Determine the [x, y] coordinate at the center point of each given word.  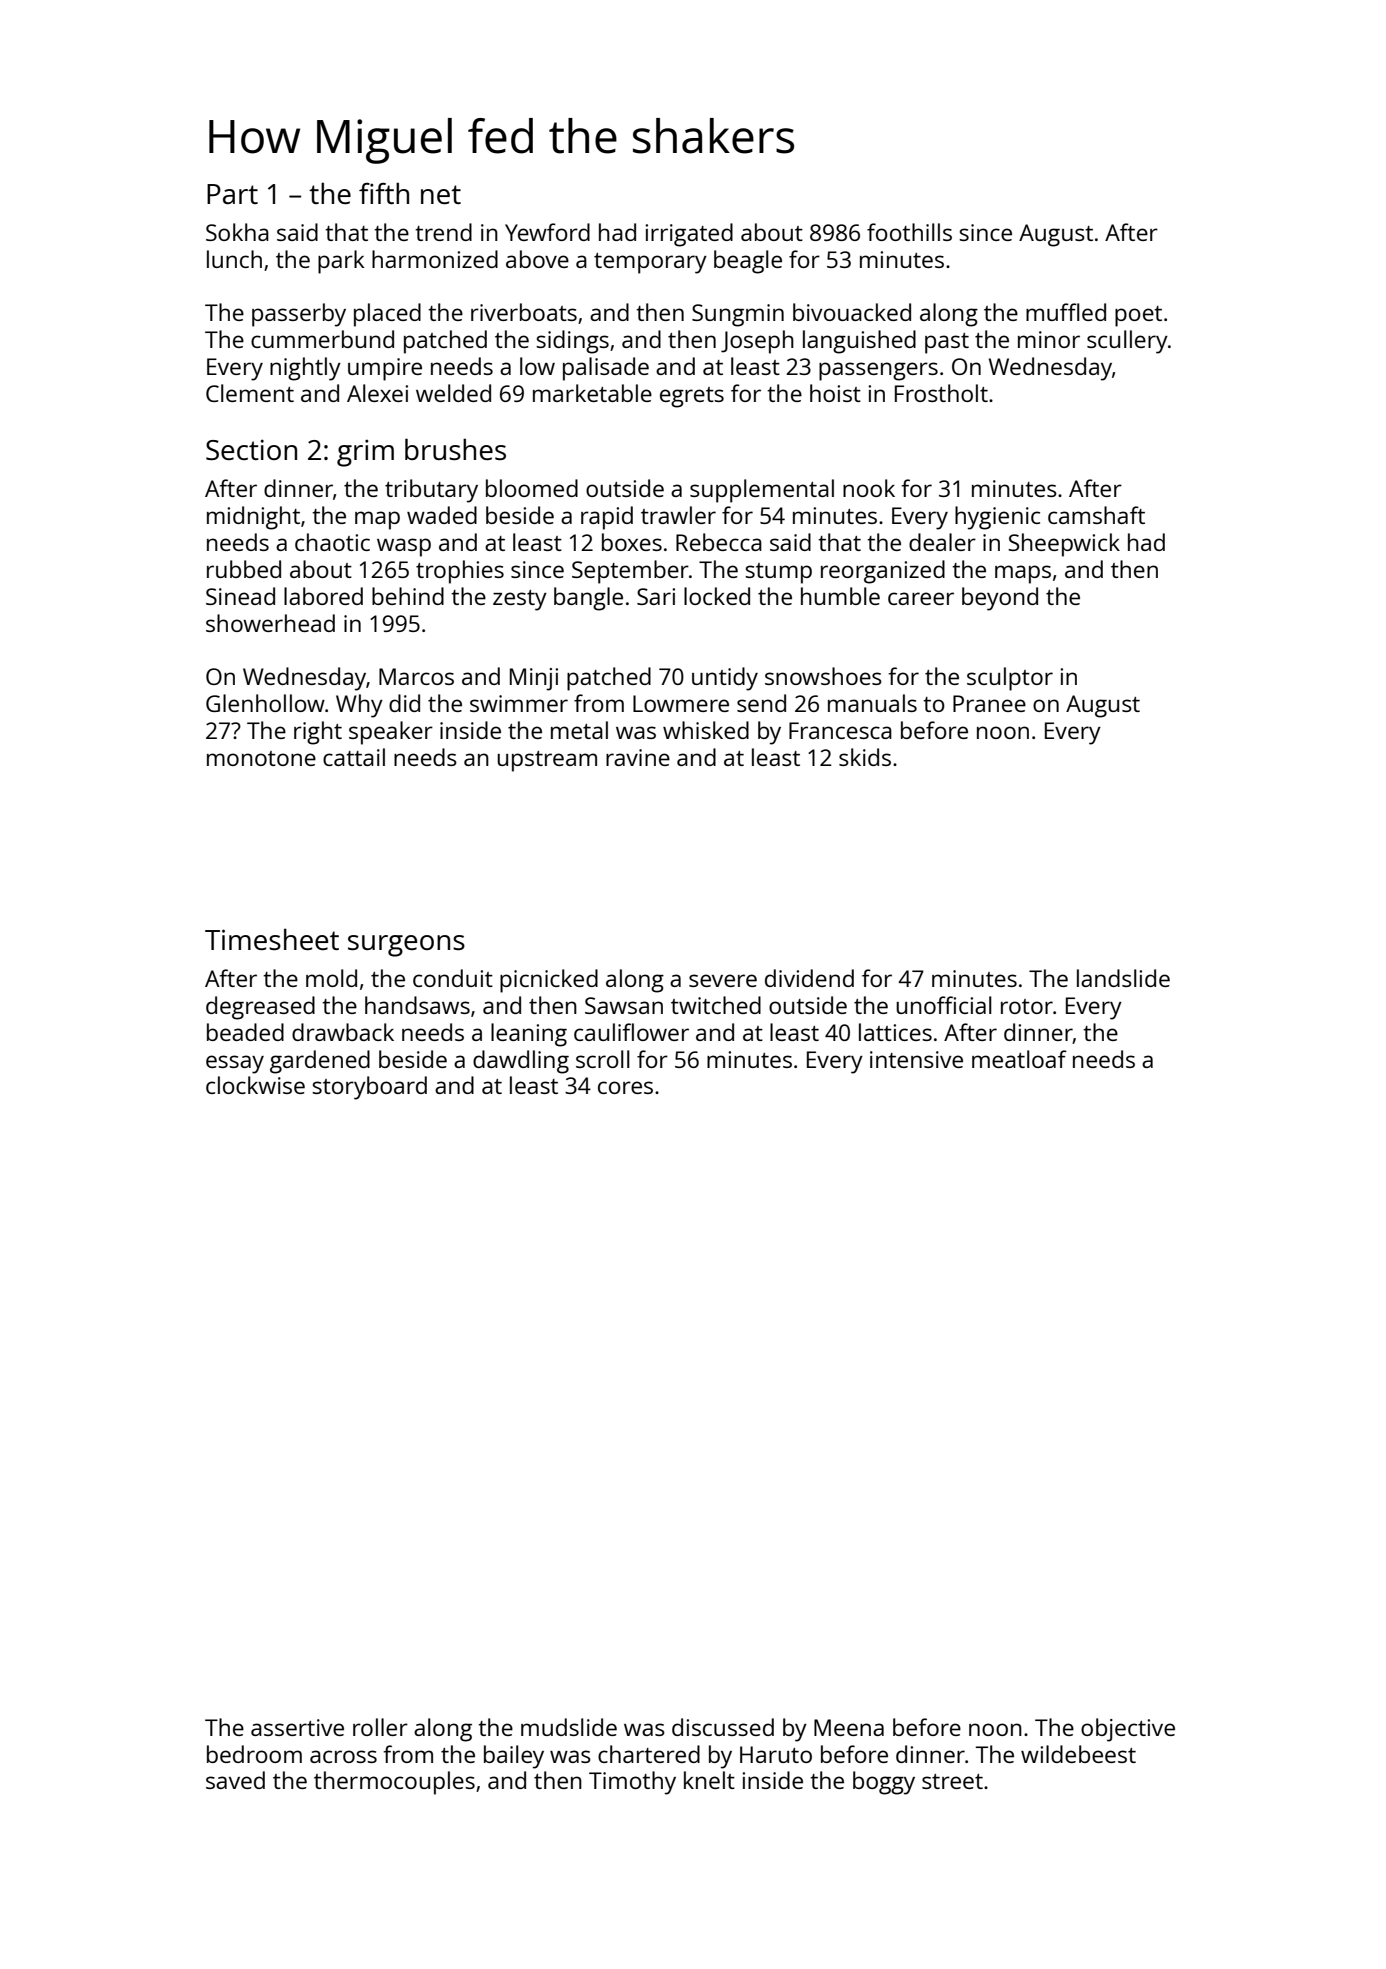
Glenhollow [265, 703]
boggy [884, 1783]
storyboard [369, 1088]
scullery [1127, 342]
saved [235, 1780]
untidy [725, 679]
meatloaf [1019, 1059]
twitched [716, 1005]
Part [232, 194]
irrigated [689, 235]
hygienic [997, 518]
